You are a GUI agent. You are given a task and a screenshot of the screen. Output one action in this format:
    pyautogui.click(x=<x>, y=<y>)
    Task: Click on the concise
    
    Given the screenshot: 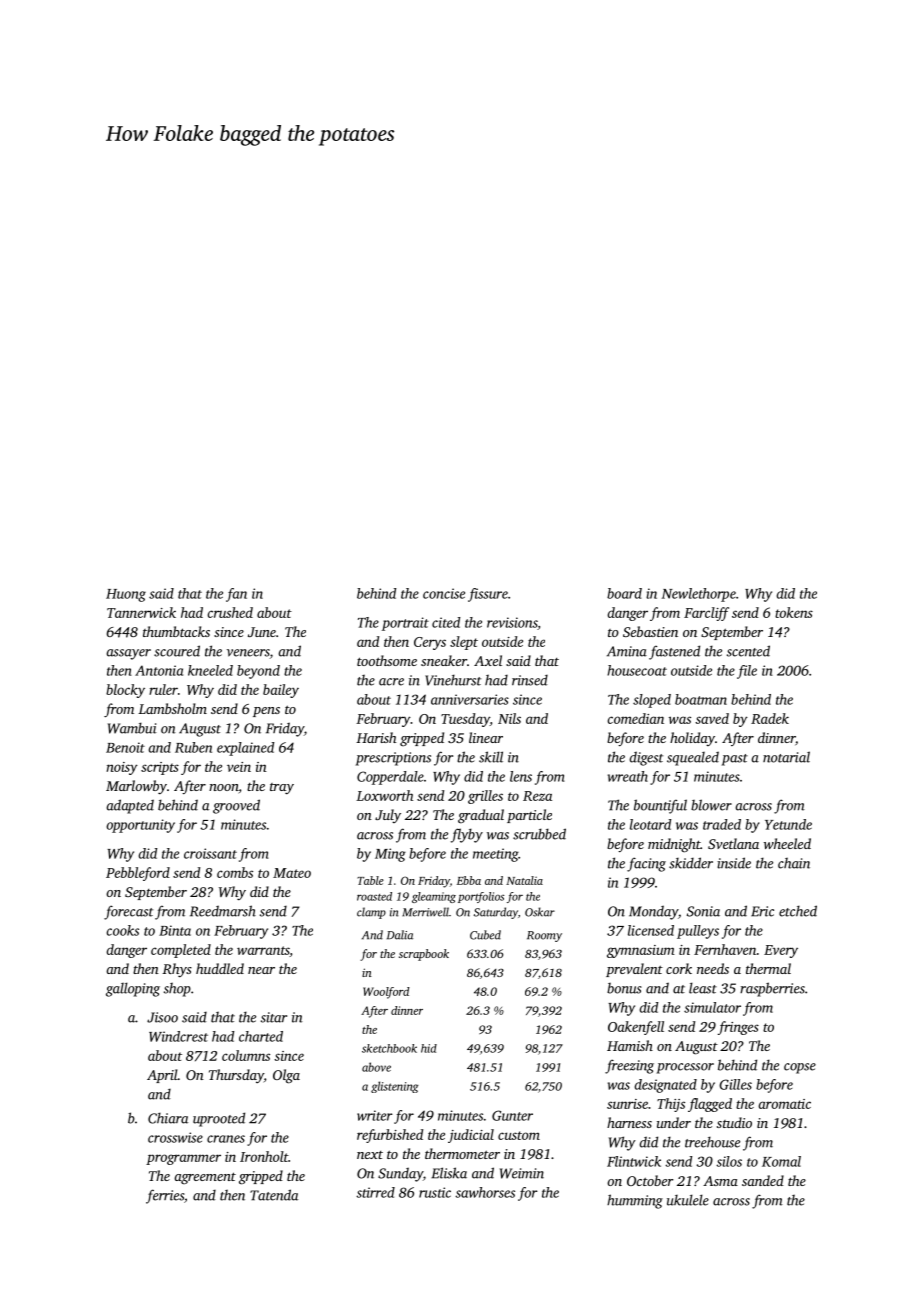 What is the action you would take?
    pyautogui.click(x=444, y=593)
